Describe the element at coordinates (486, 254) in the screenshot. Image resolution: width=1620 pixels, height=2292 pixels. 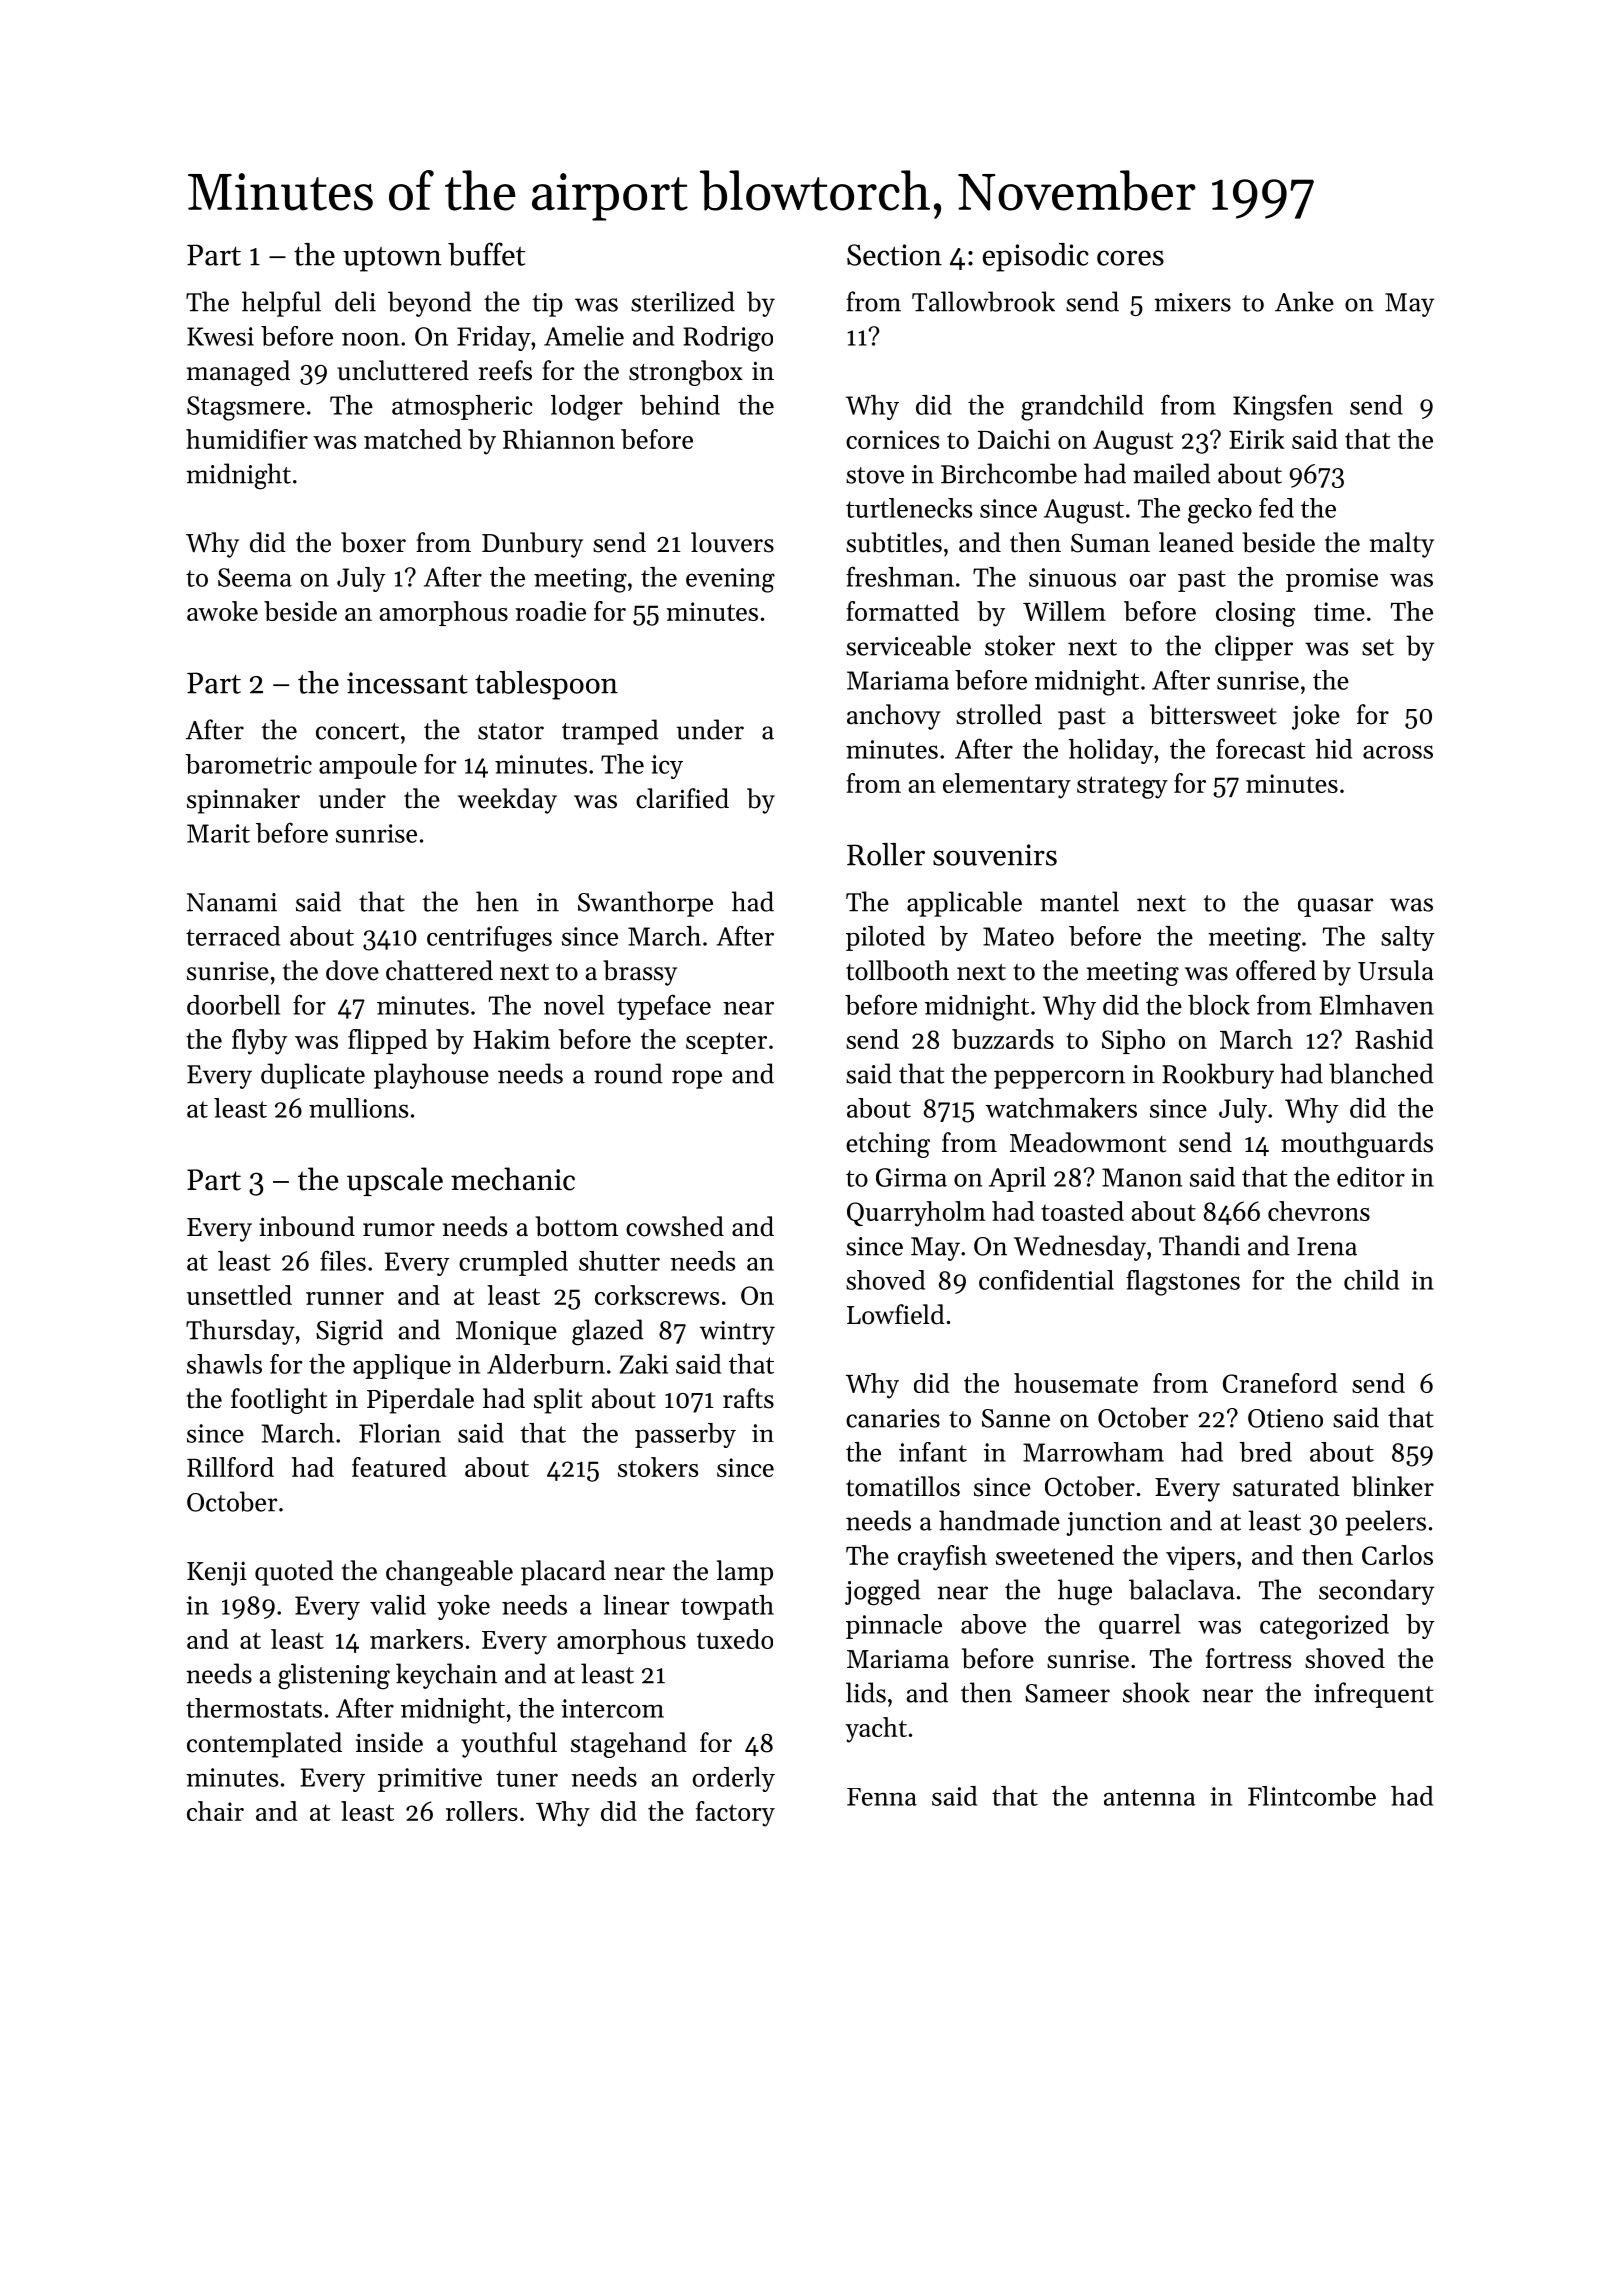
I see `buffet` at that location.
